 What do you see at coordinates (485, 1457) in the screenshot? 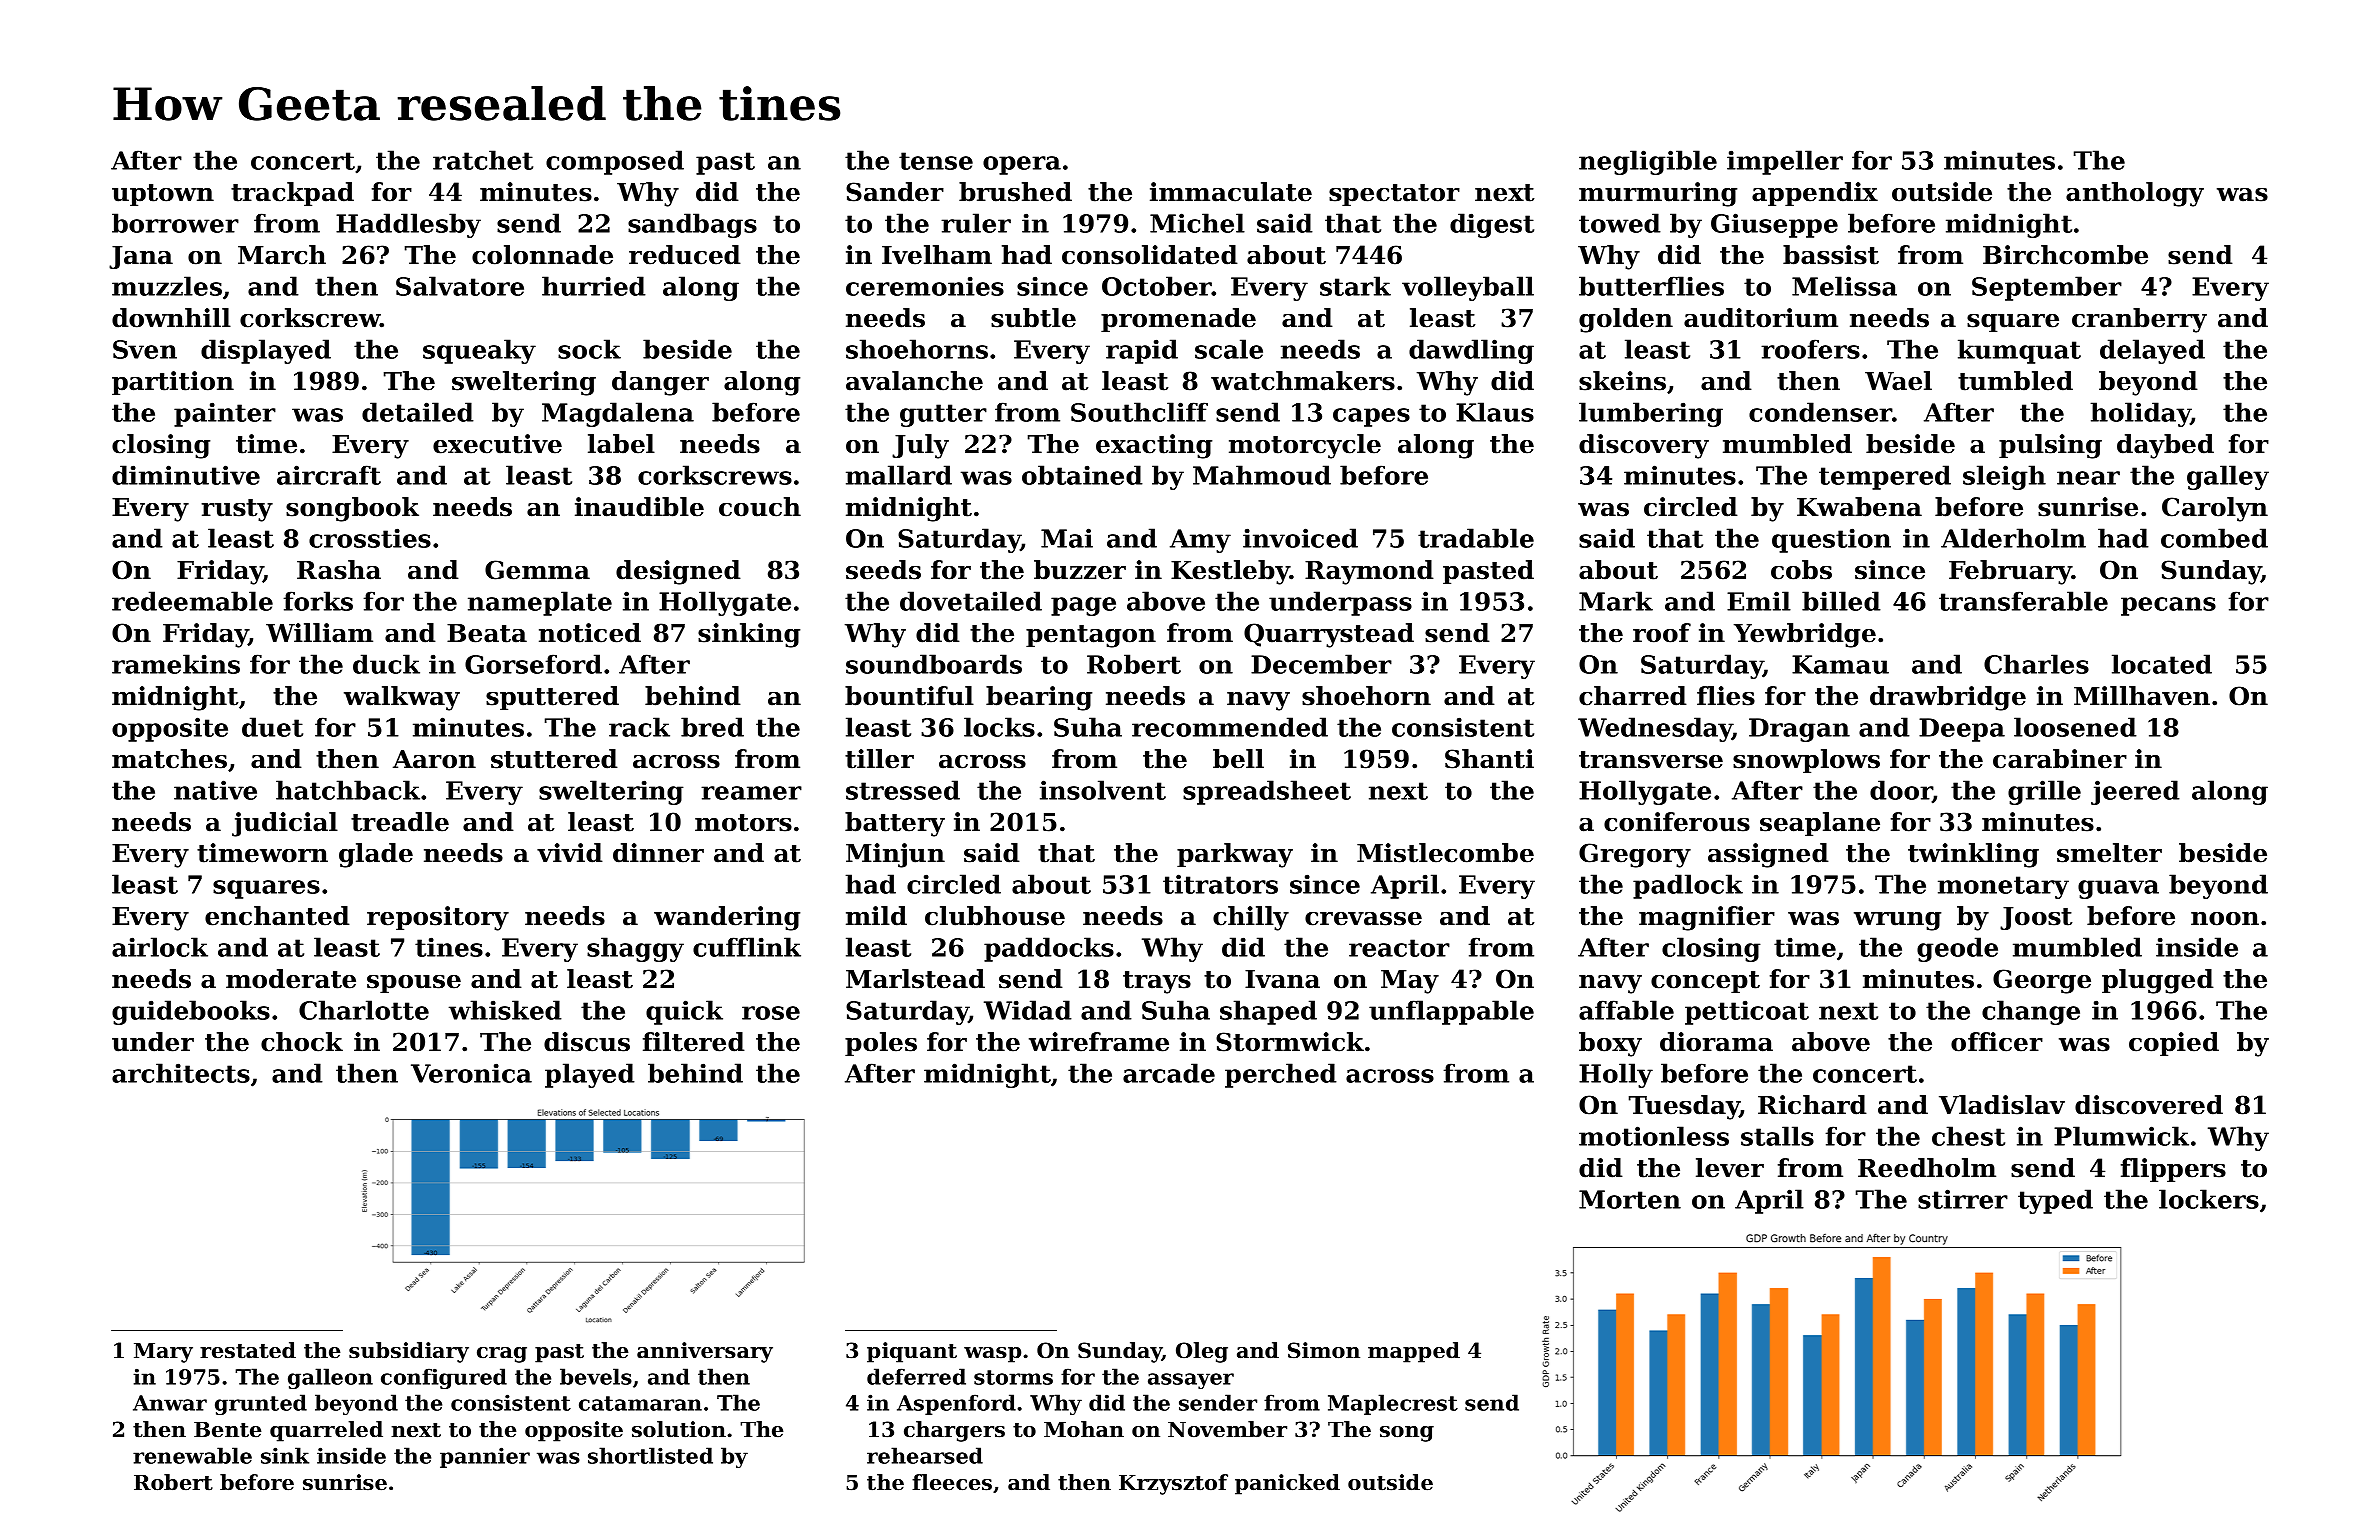
I see `pannier` at bounding box center [485, 1457].
